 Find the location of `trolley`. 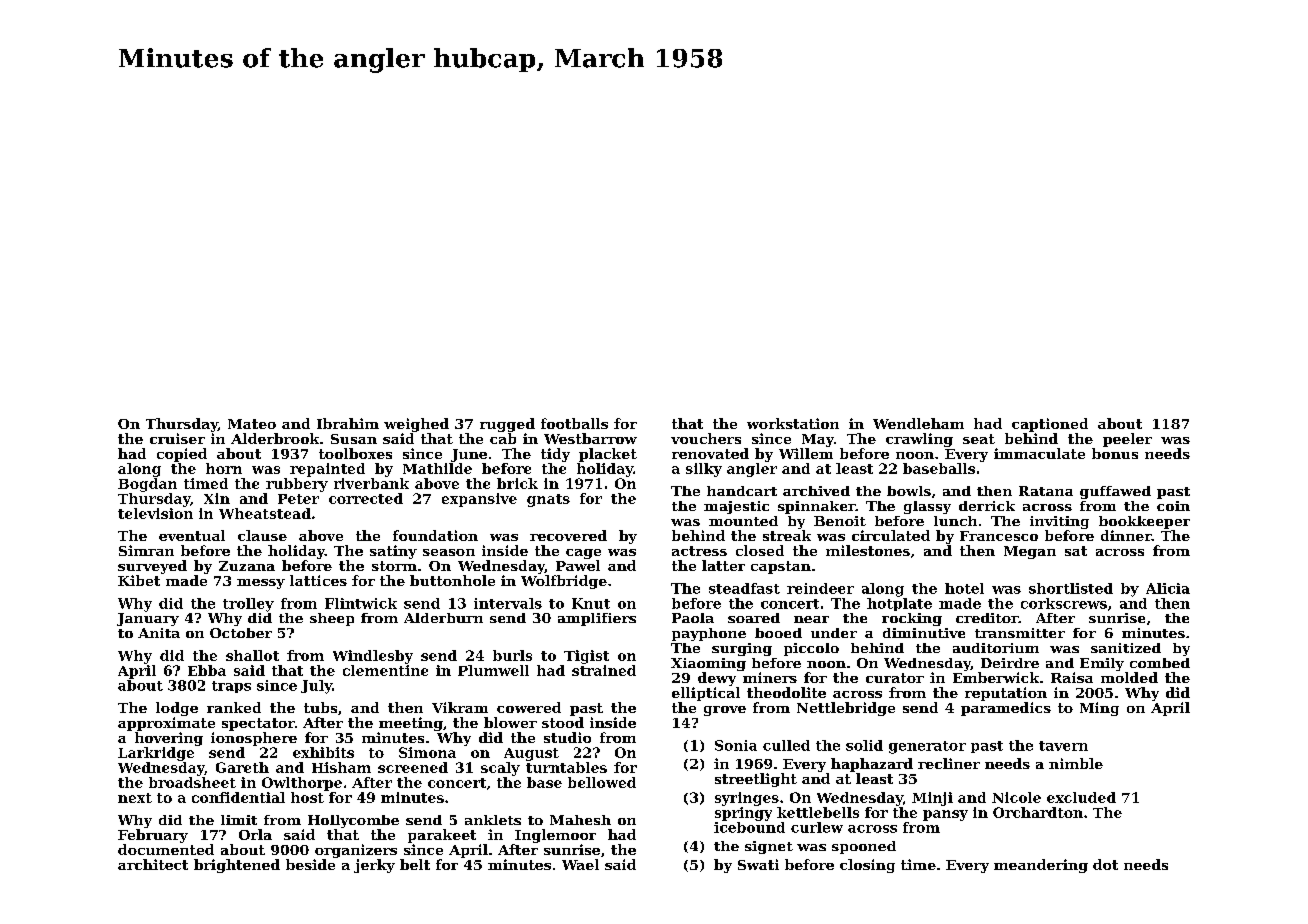

trolley is located at coordinates (248, 605).
